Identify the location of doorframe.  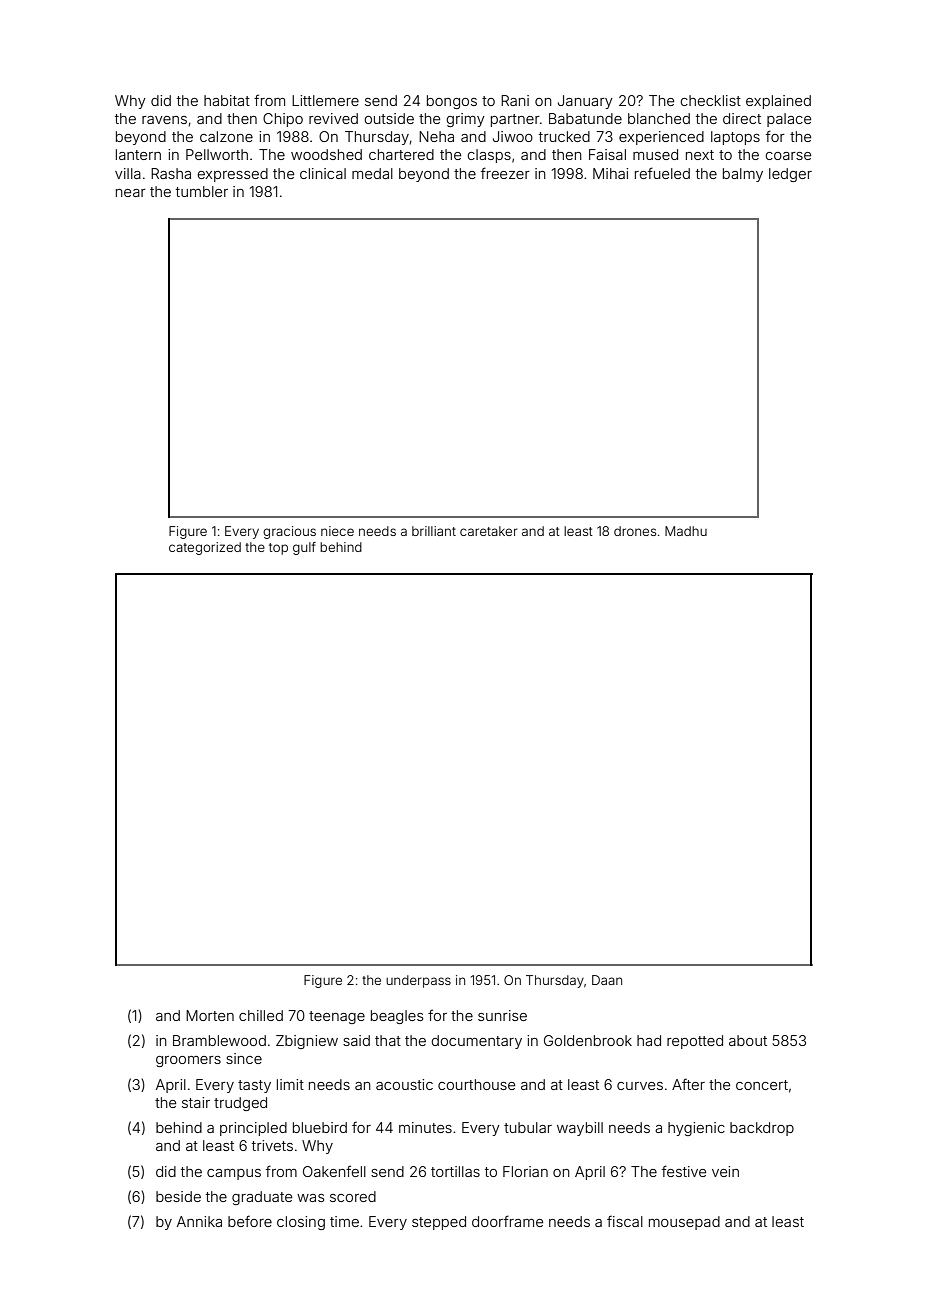
(507, 1221).
